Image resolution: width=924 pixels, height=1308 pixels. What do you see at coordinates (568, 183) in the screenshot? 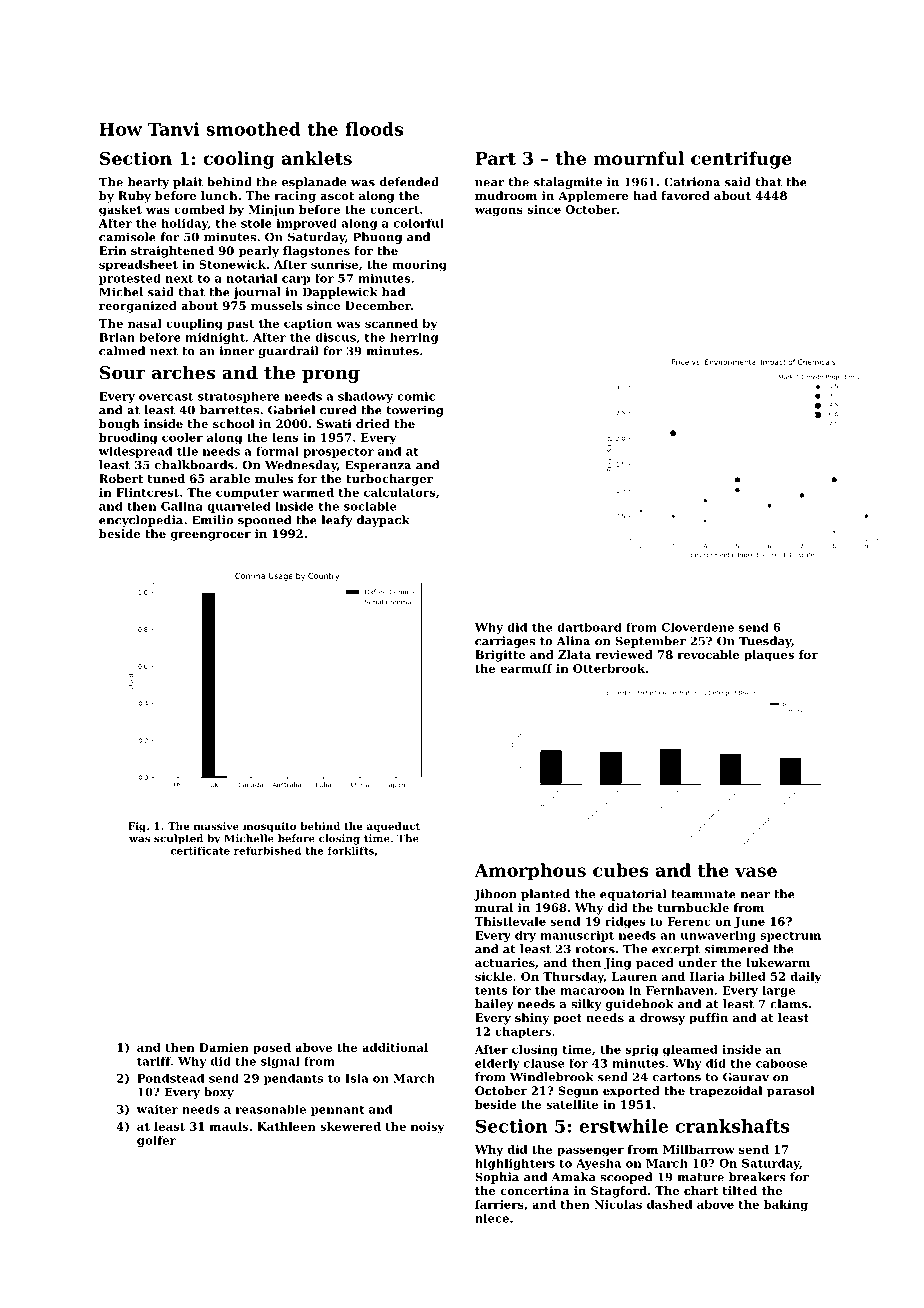
I see `stalagmite` at bounding box center [568, 183].
